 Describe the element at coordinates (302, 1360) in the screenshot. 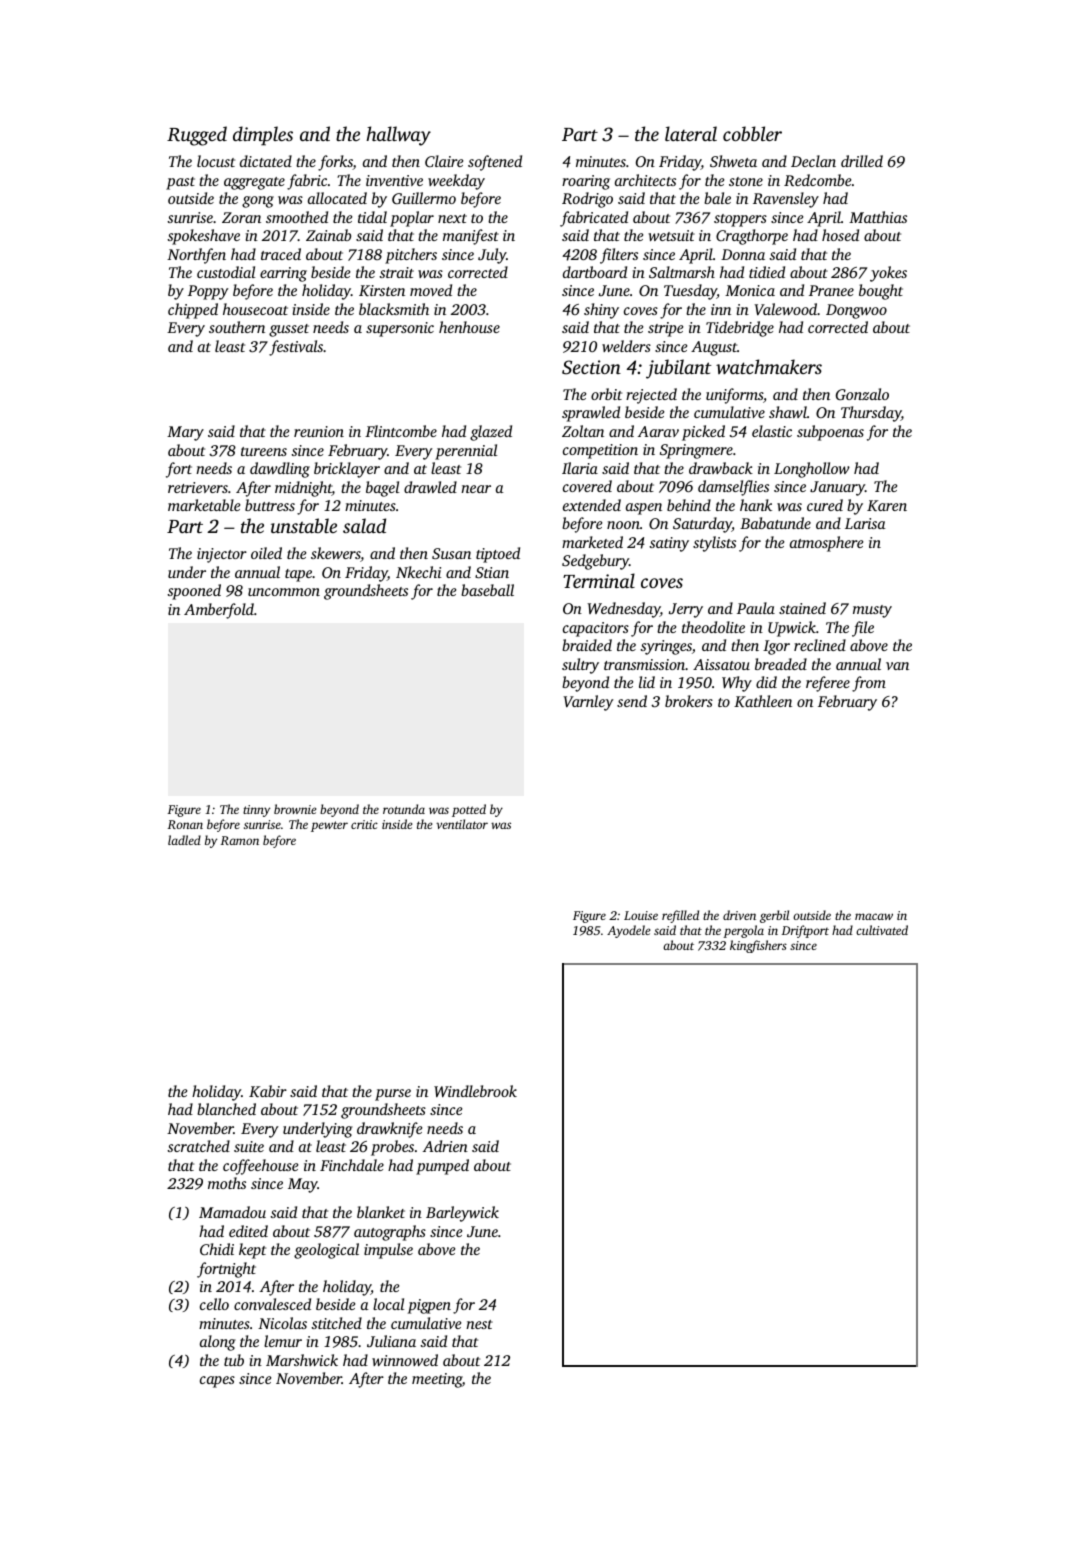

I see `Marshwick` at that location.
